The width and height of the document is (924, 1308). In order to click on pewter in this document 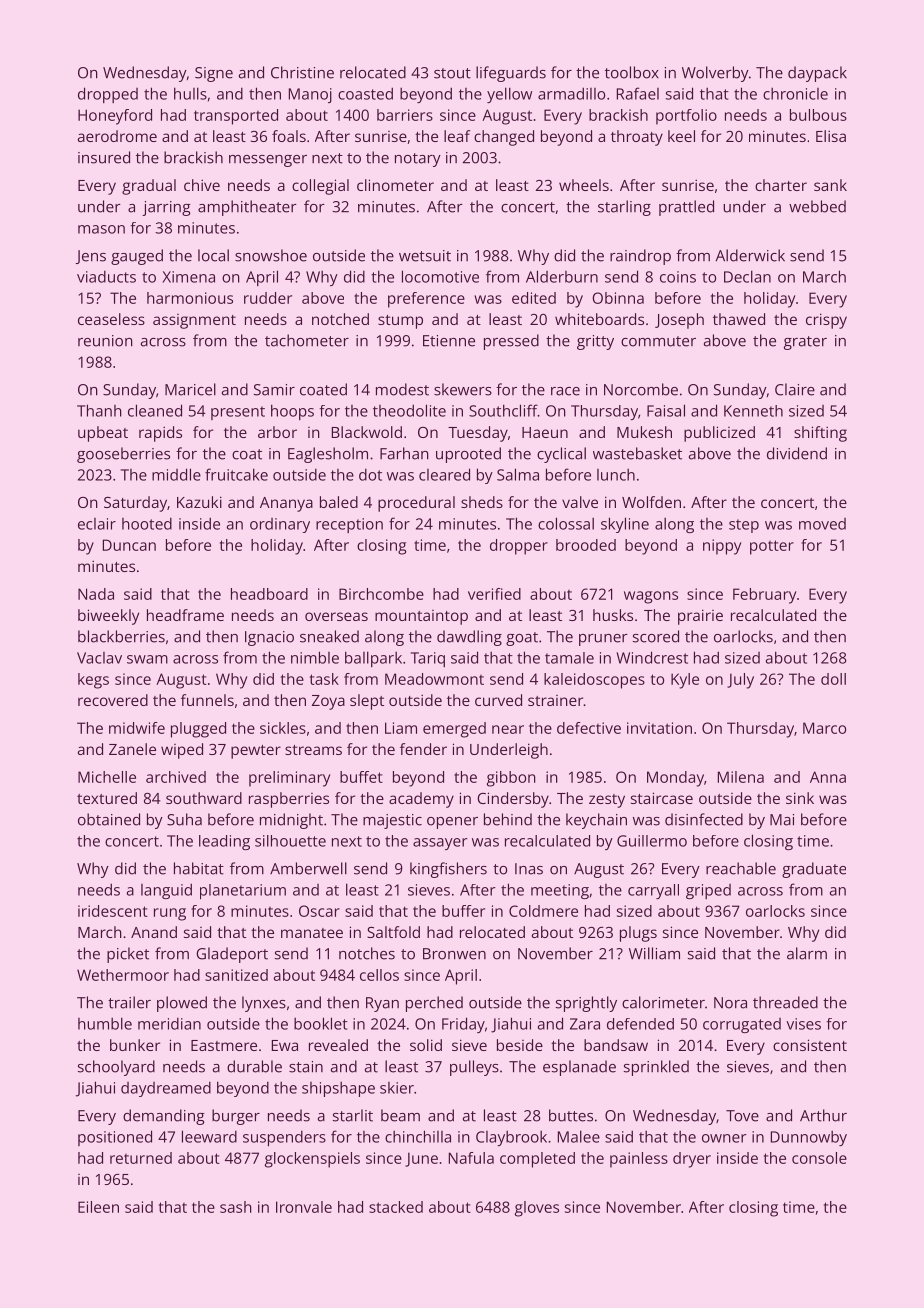, I will do `click(256, 752)`.
